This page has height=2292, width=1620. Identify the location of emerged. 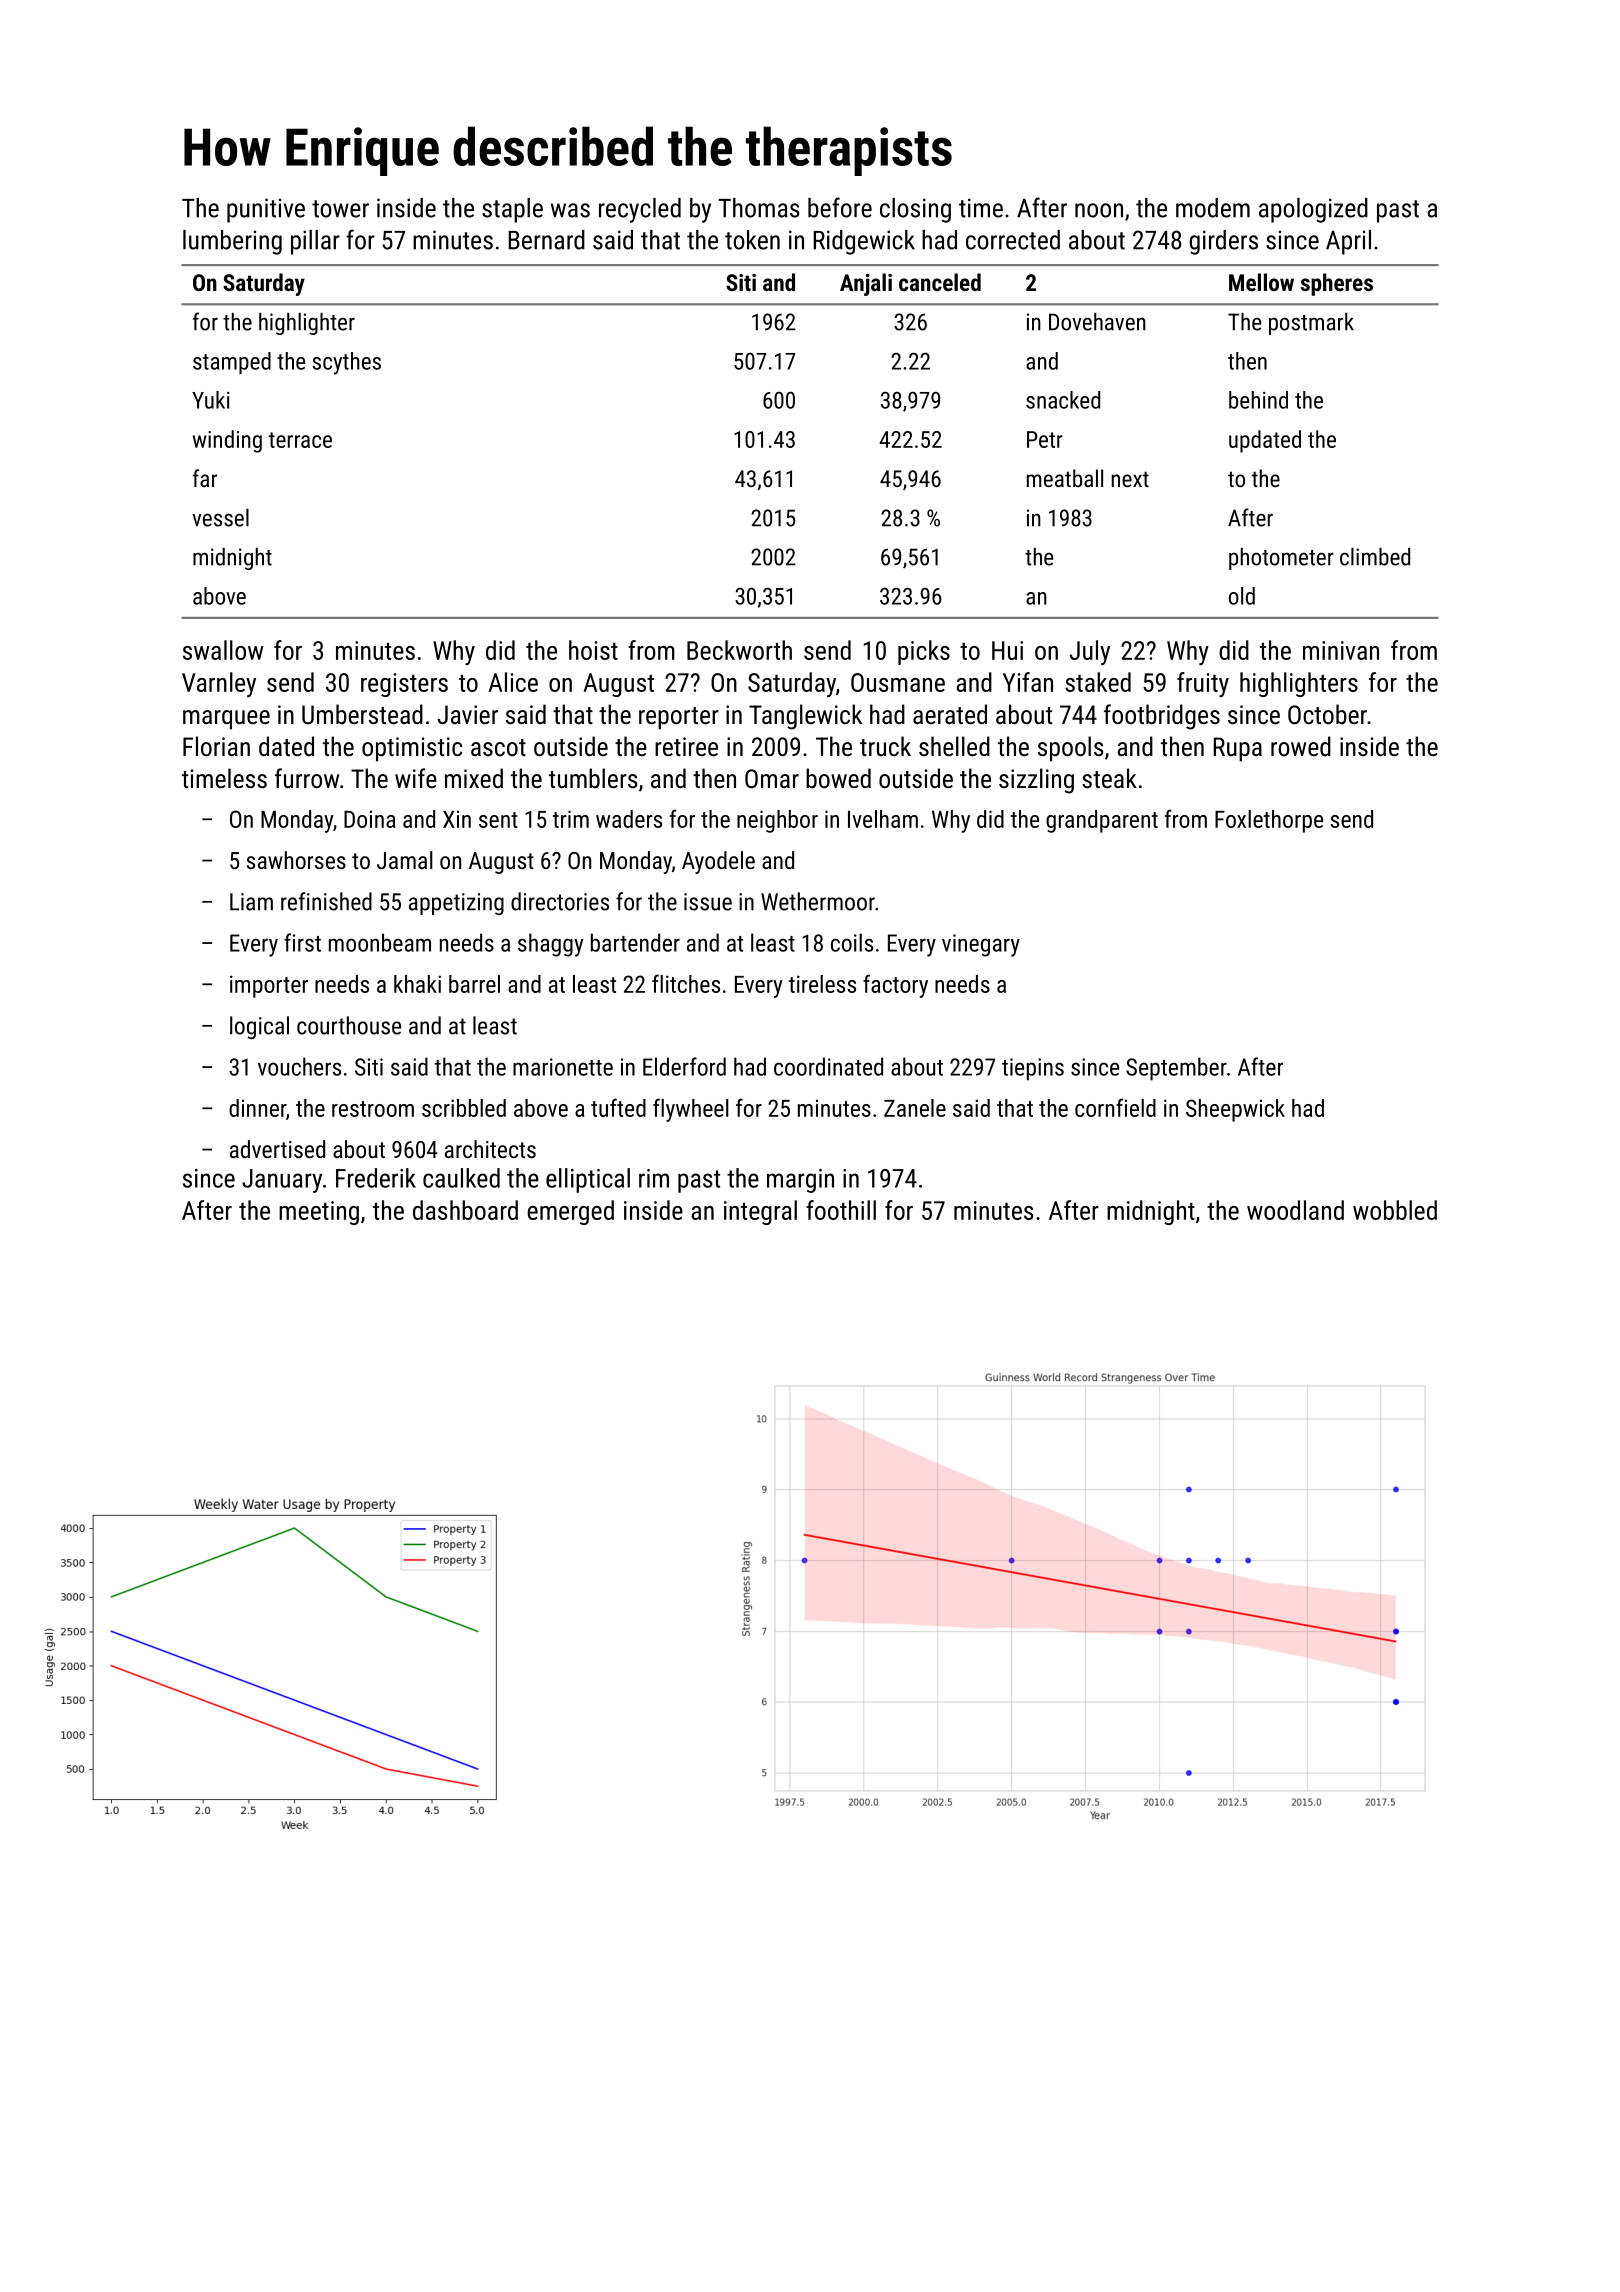
(570, 1212).
